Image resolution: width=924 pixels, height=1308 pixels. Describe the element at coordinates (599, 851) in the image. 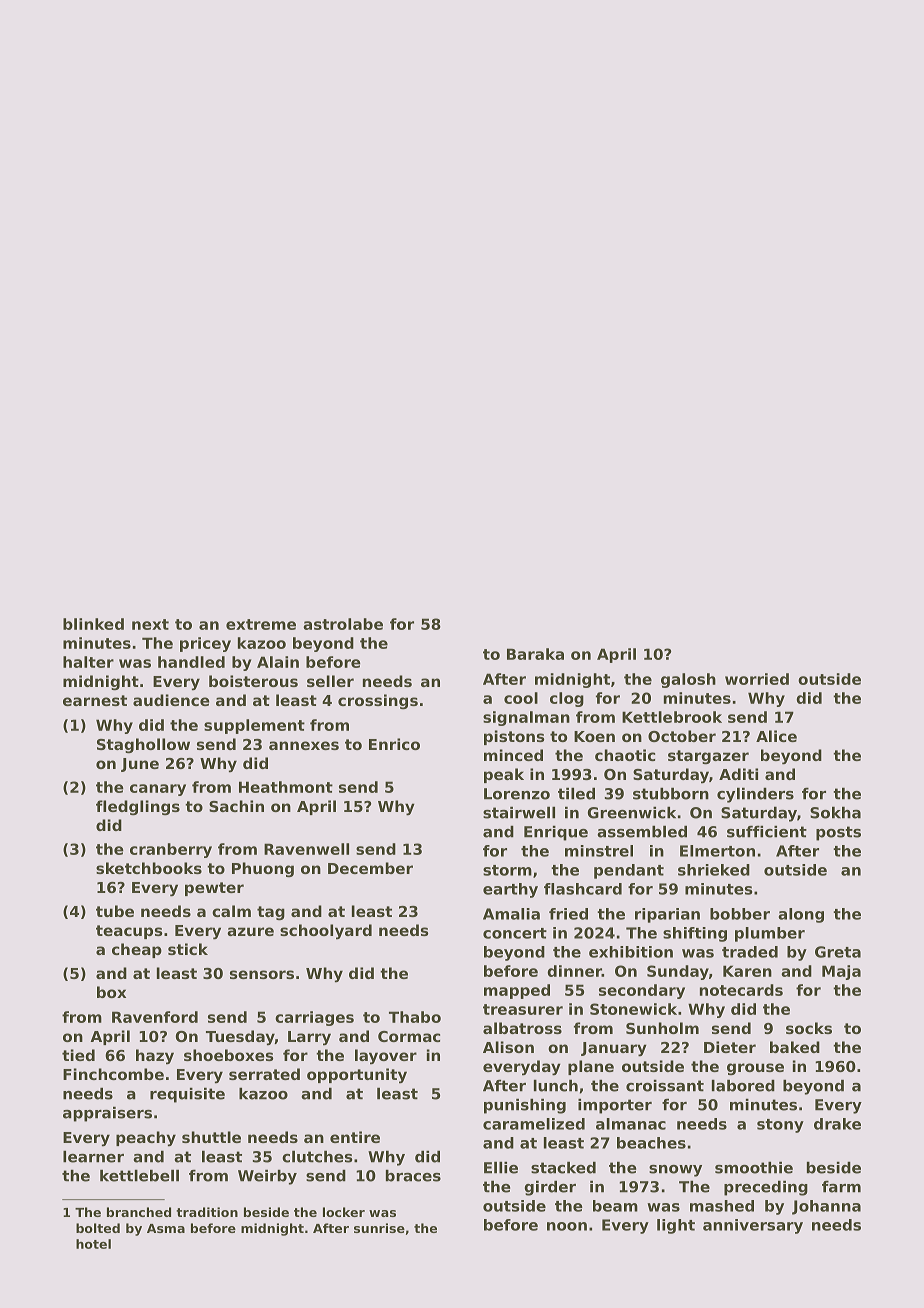

I see `minstrel` at that location.
